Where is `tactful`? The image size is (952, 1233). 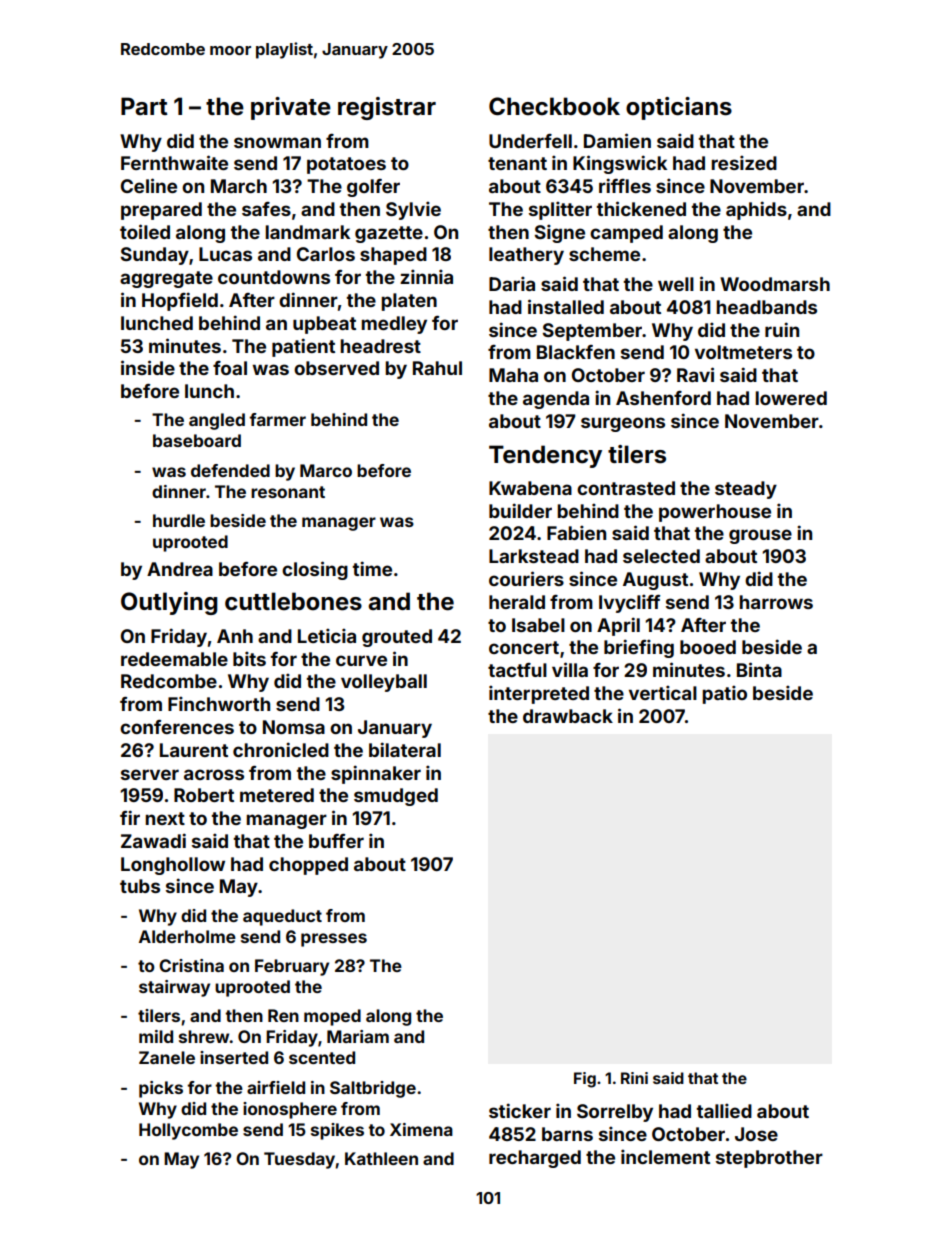 tactful is located at coordinates (517, 670).
